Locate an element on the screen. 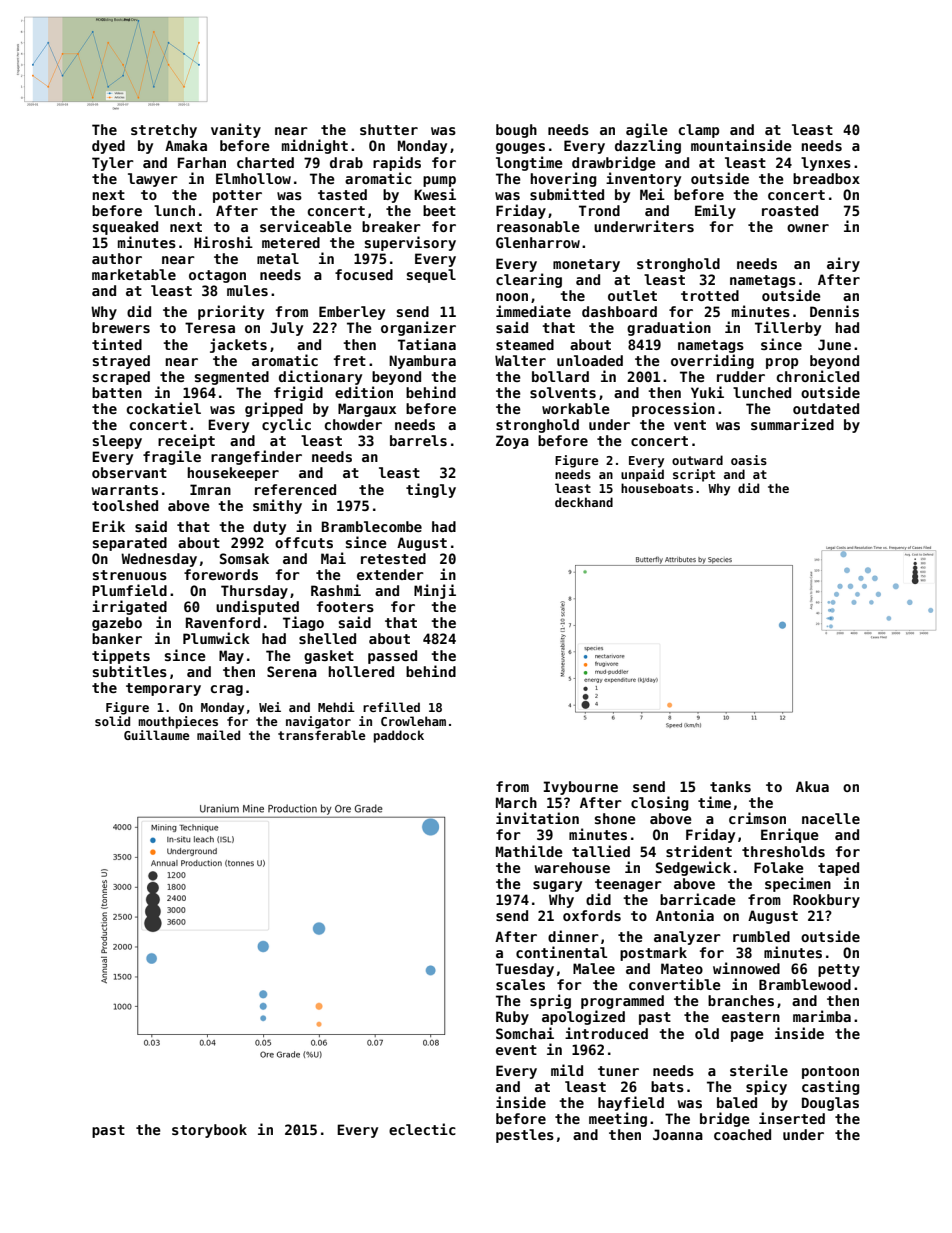 The image size is (952, 1233). strenuous is located at coordinates (130, 575).
